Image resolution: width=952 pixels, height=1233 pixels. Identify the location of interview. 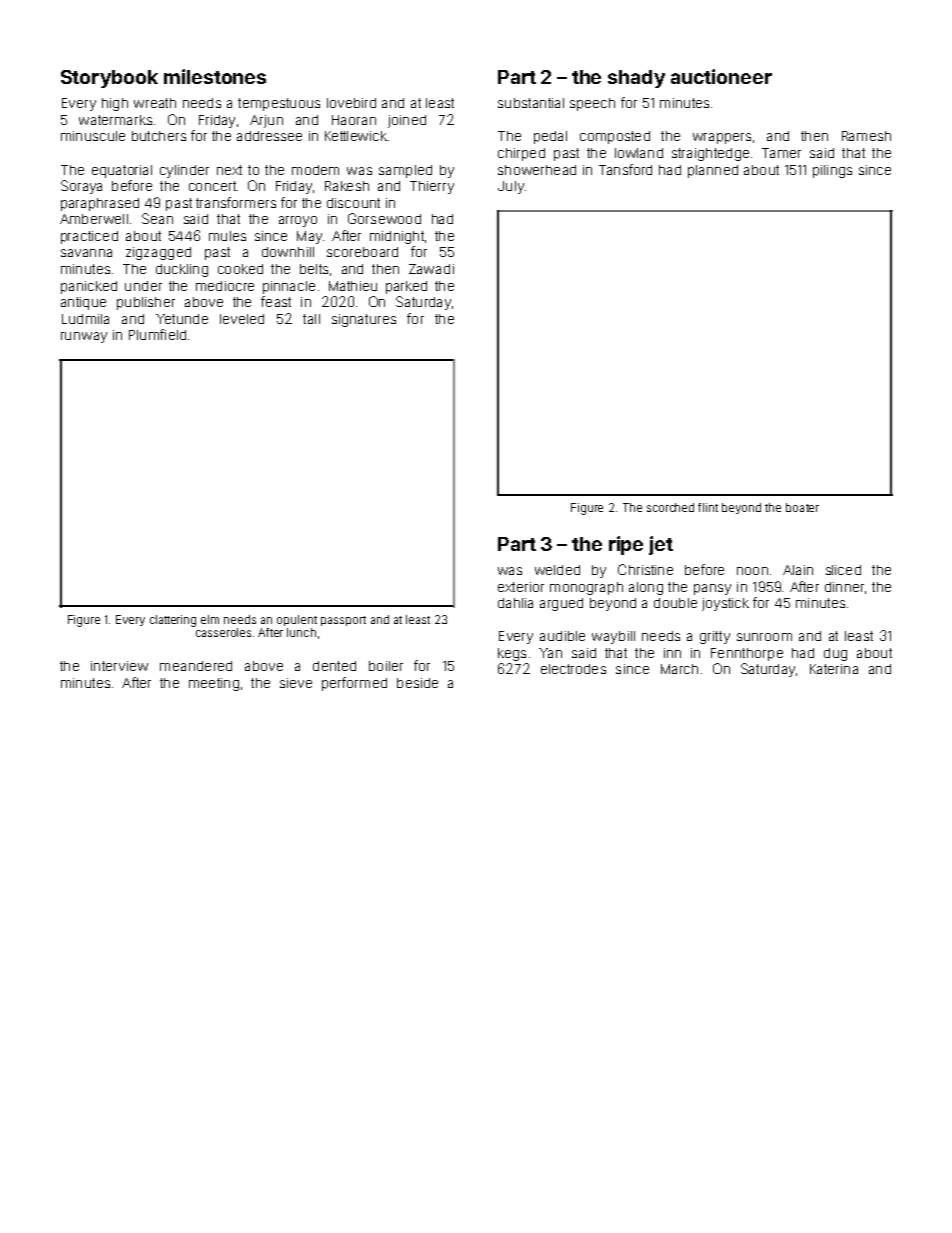
(119, 666).
